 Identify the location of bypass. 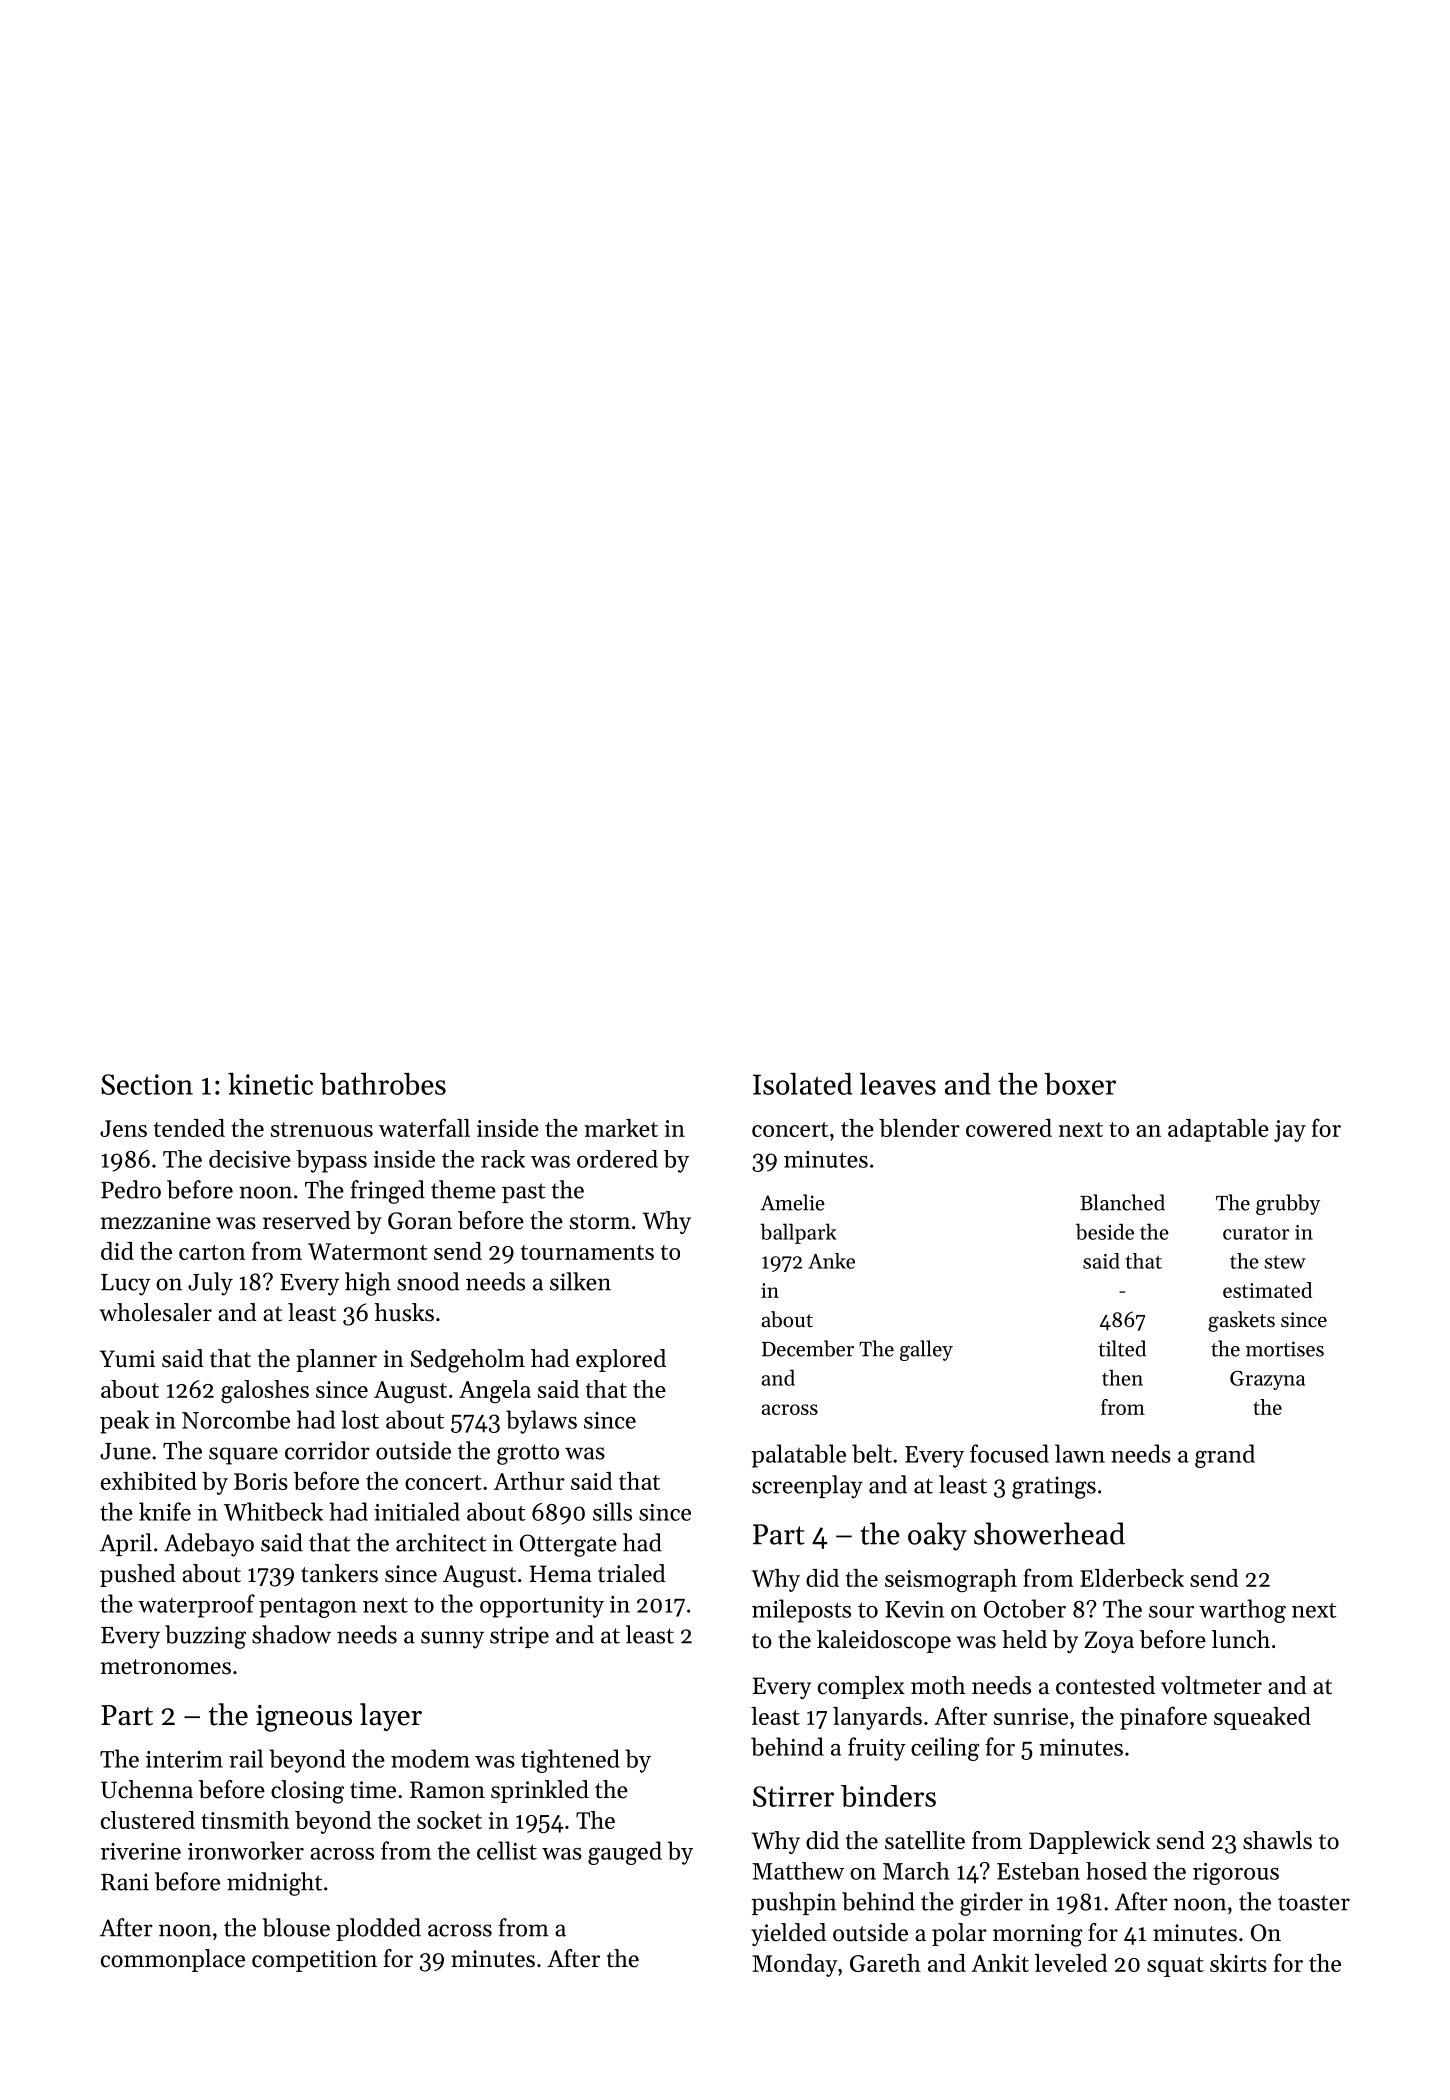
(331, 1161).
